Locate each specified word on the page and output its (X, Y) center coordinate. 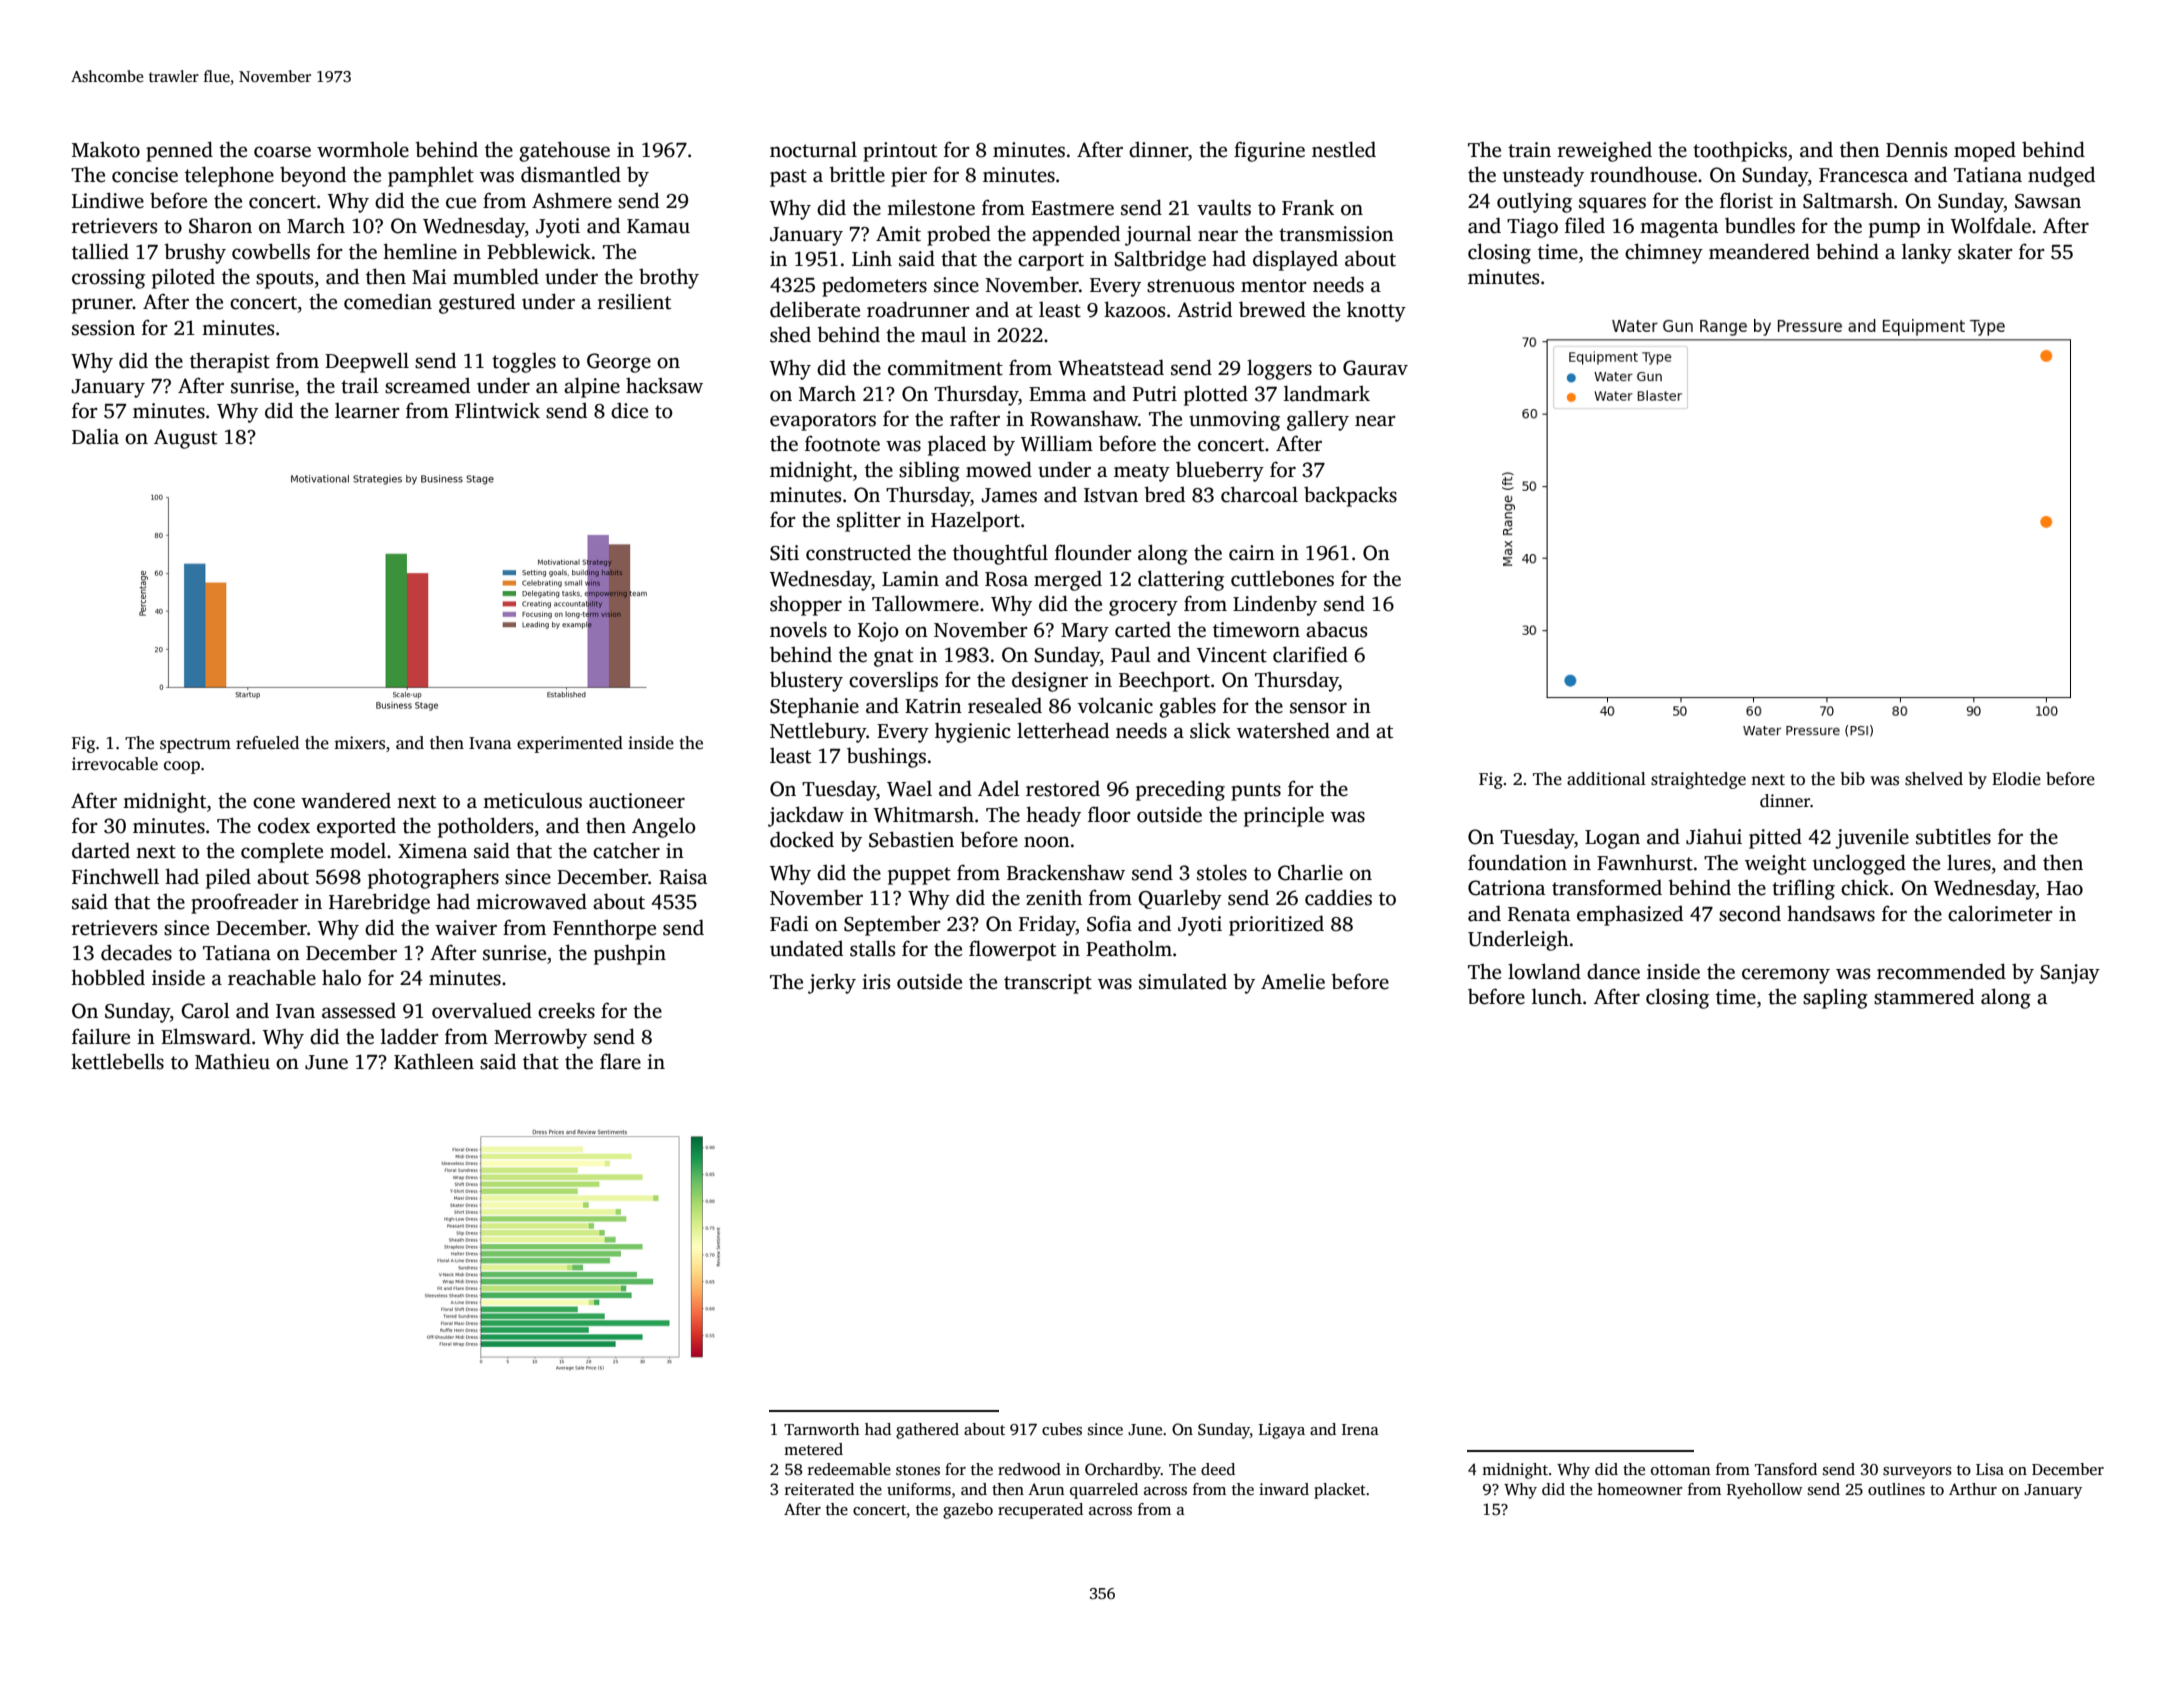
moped (1985, 151)
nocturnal (813, 149)
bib (1853, 778)
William (1057, 443)
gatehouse (564, 151)
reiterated (819, 1489)
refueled (267, 743)
